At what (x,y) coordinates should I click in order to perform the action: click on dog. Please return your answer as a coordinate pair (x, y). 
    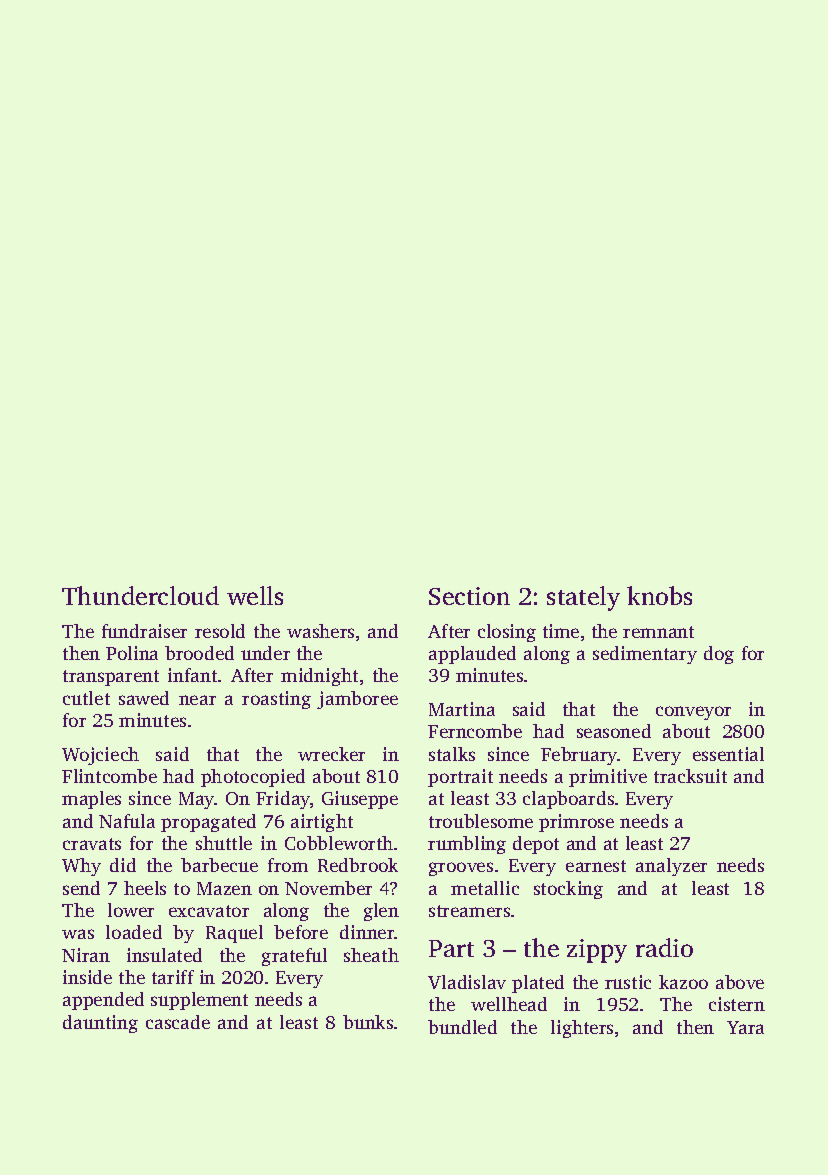
    Looking at the image, I should click on (719, 655).
